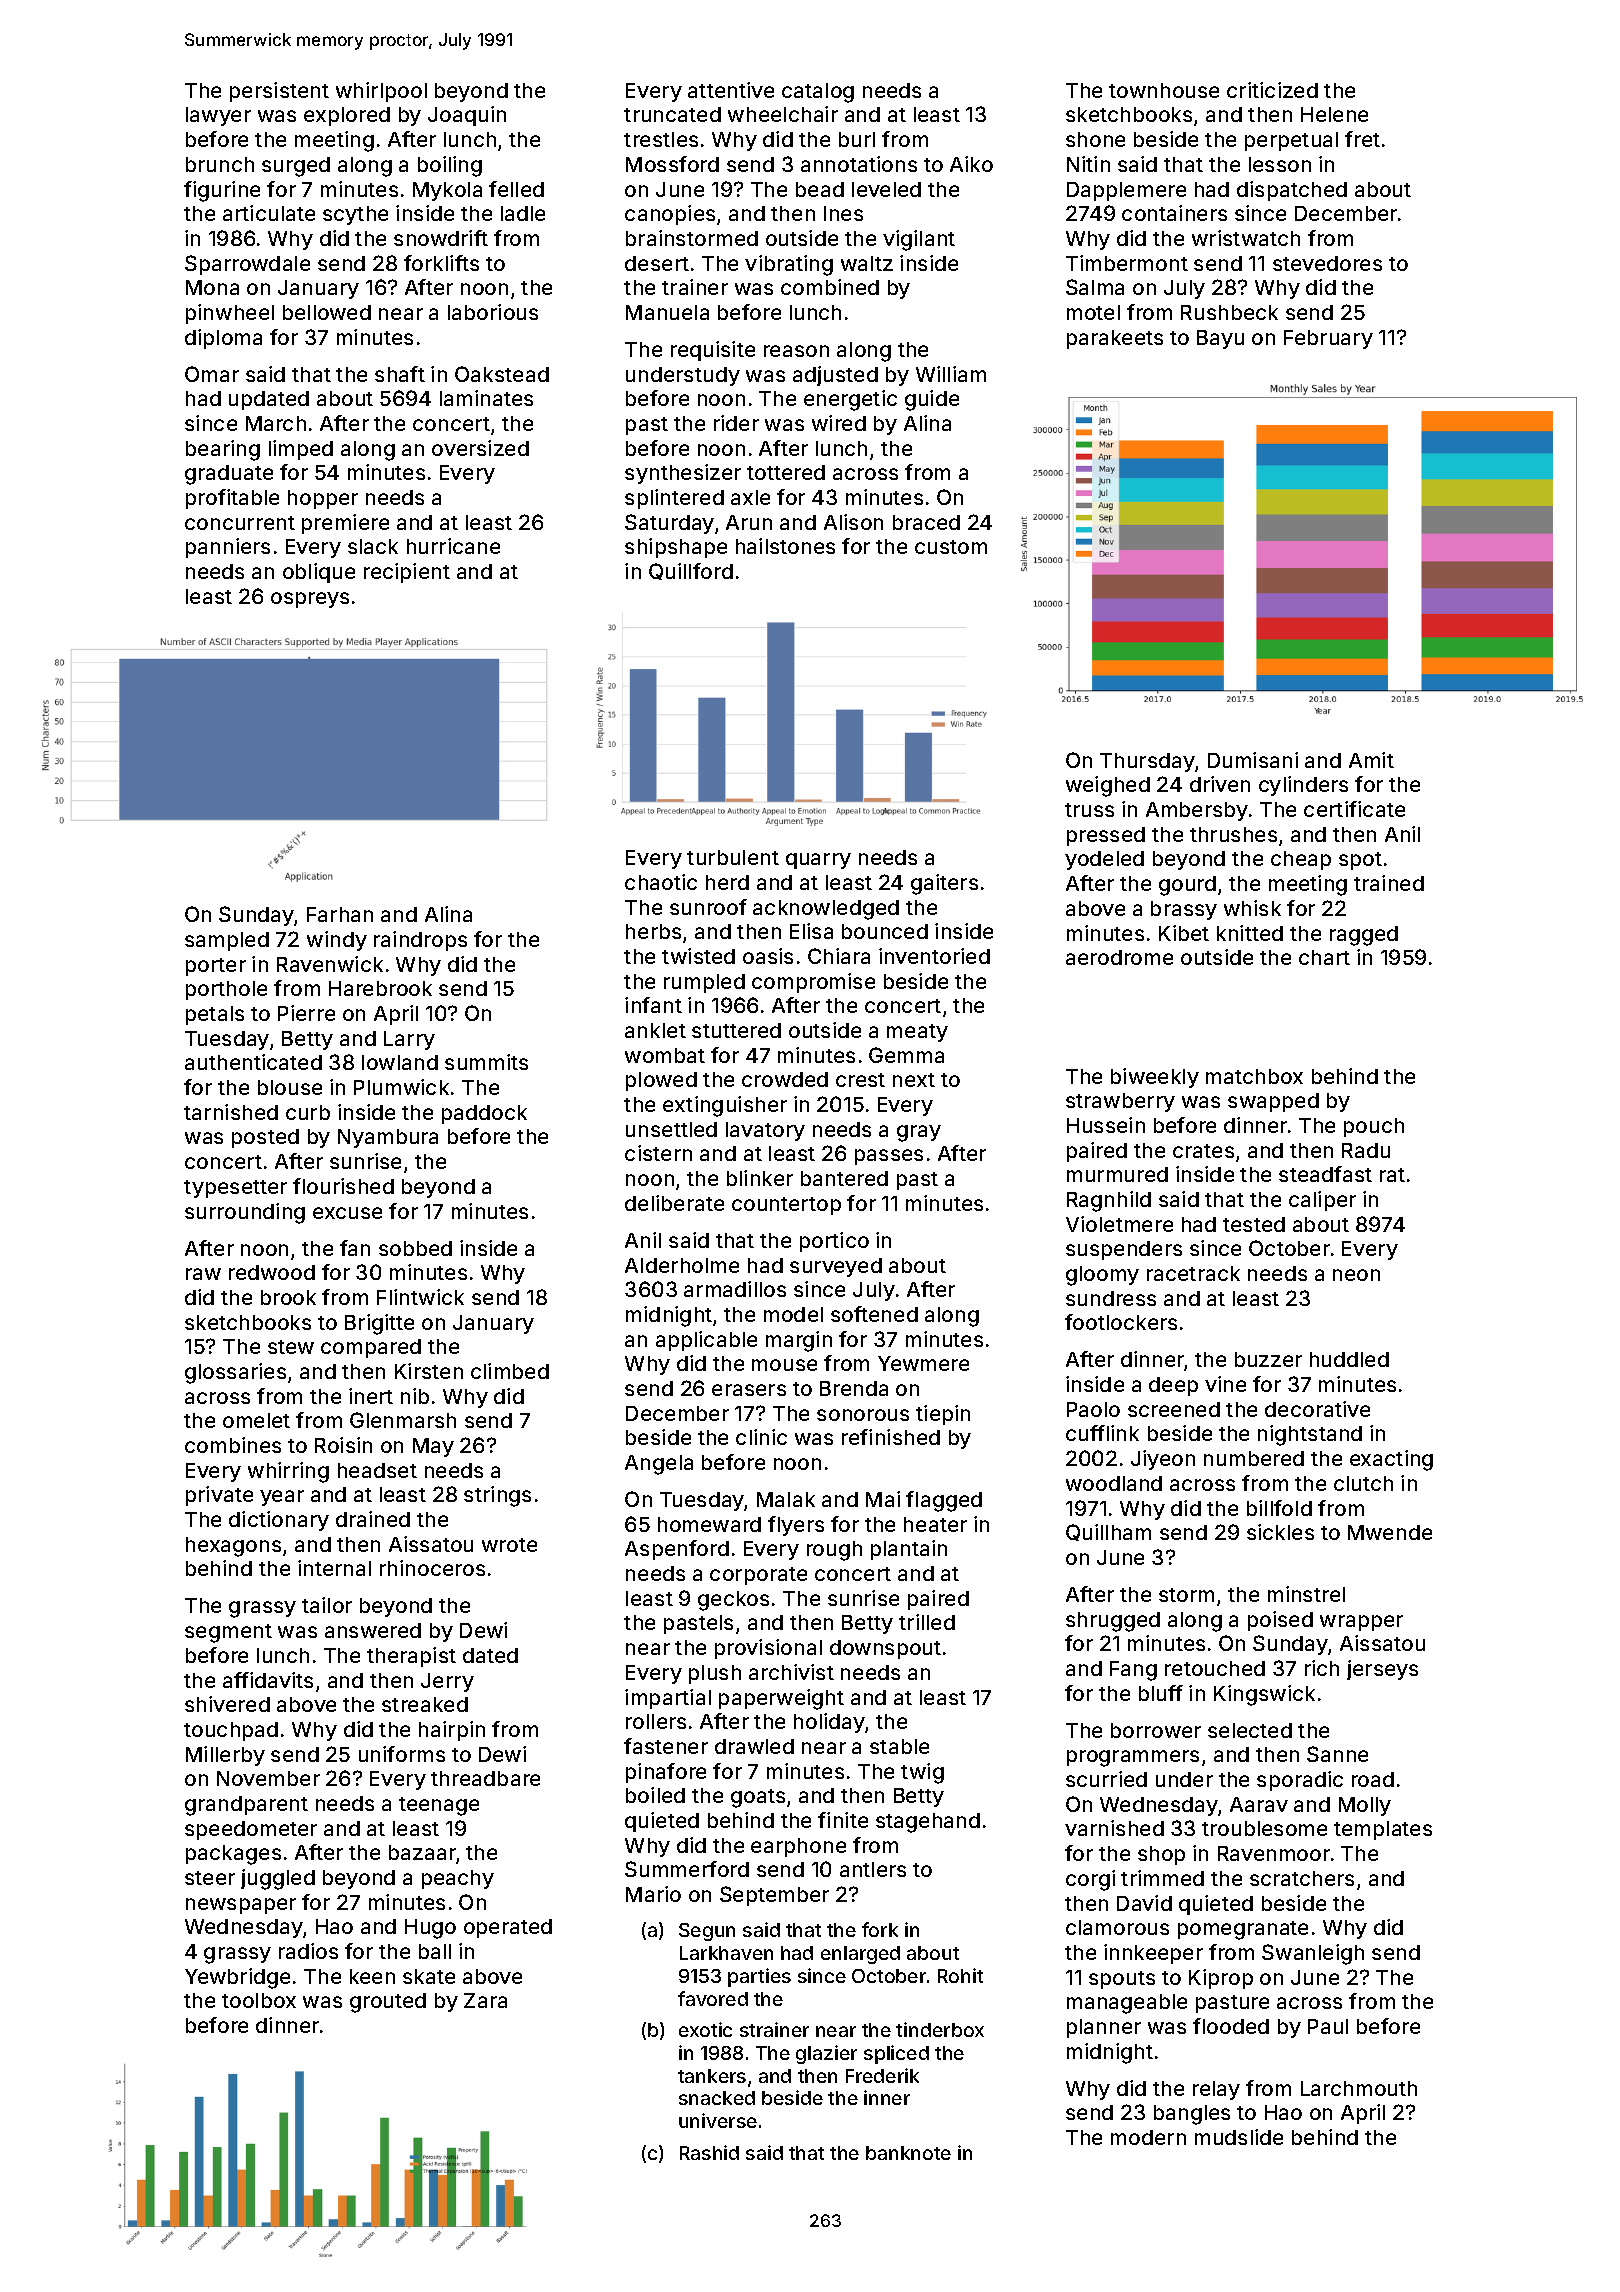  What do you see at coordinates (760, 1178) in the image?
I see `blinker` at bounding box center [760, 1178].
